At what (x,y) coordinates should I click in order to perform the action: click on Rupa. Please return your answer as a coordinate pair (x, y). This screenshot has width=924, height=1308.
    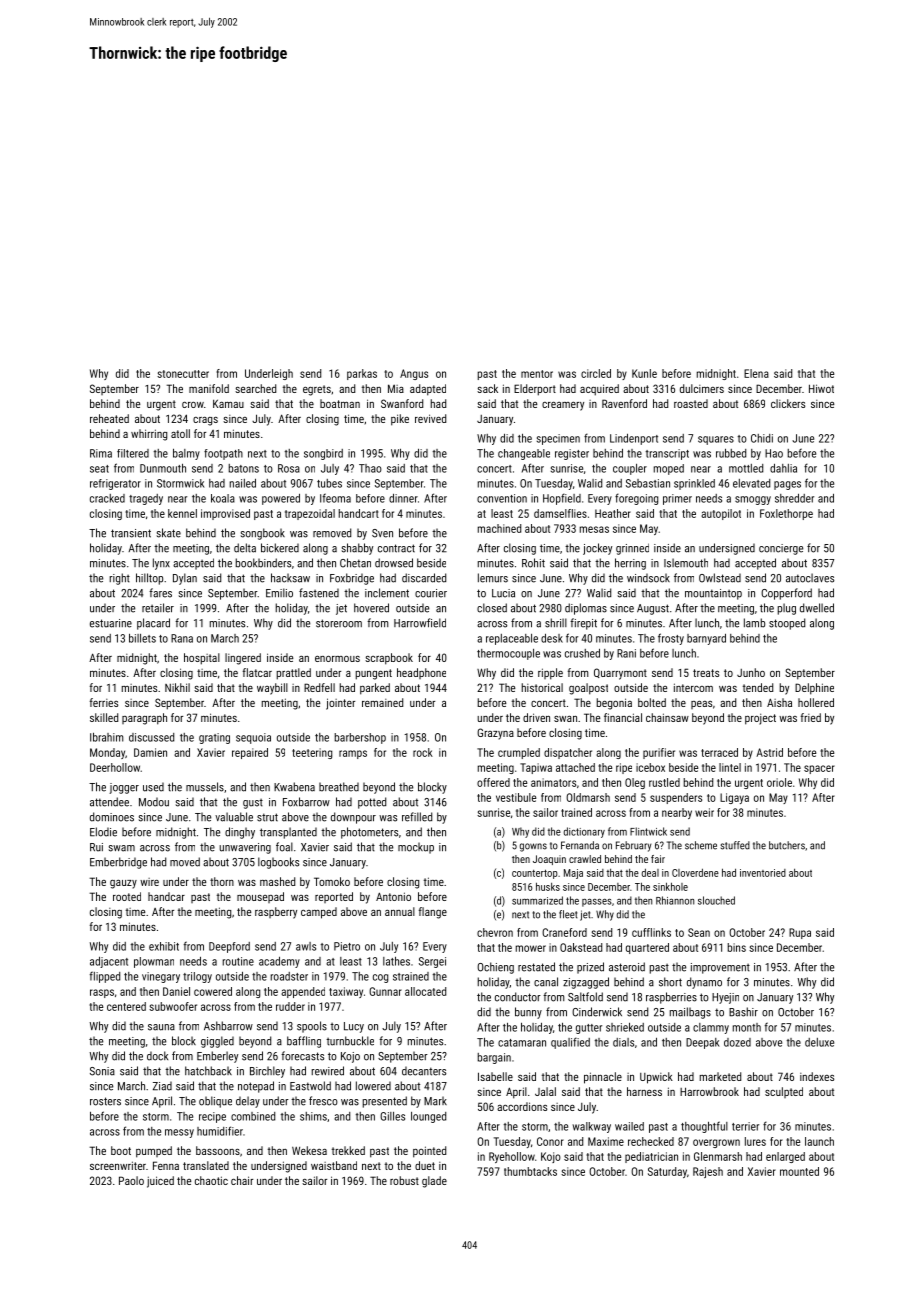
    Looking at the image, I should click on (800, 933).
